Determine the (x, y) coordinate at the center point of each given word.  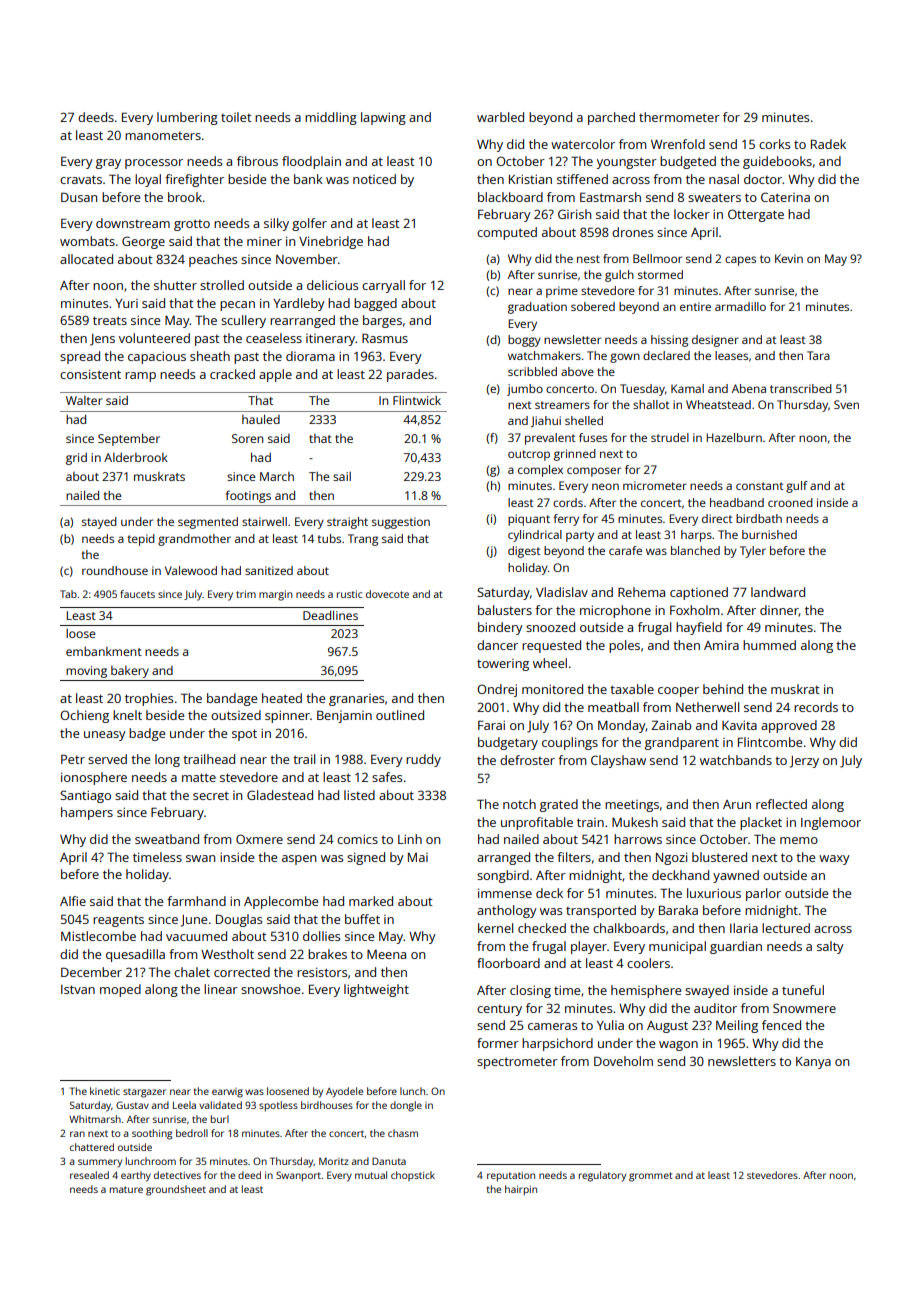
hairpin (521, 1190)
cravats (81, 179)
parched (611, 118)
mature (126, 1189)
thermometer (679, 117)
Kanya (813, 1063)
